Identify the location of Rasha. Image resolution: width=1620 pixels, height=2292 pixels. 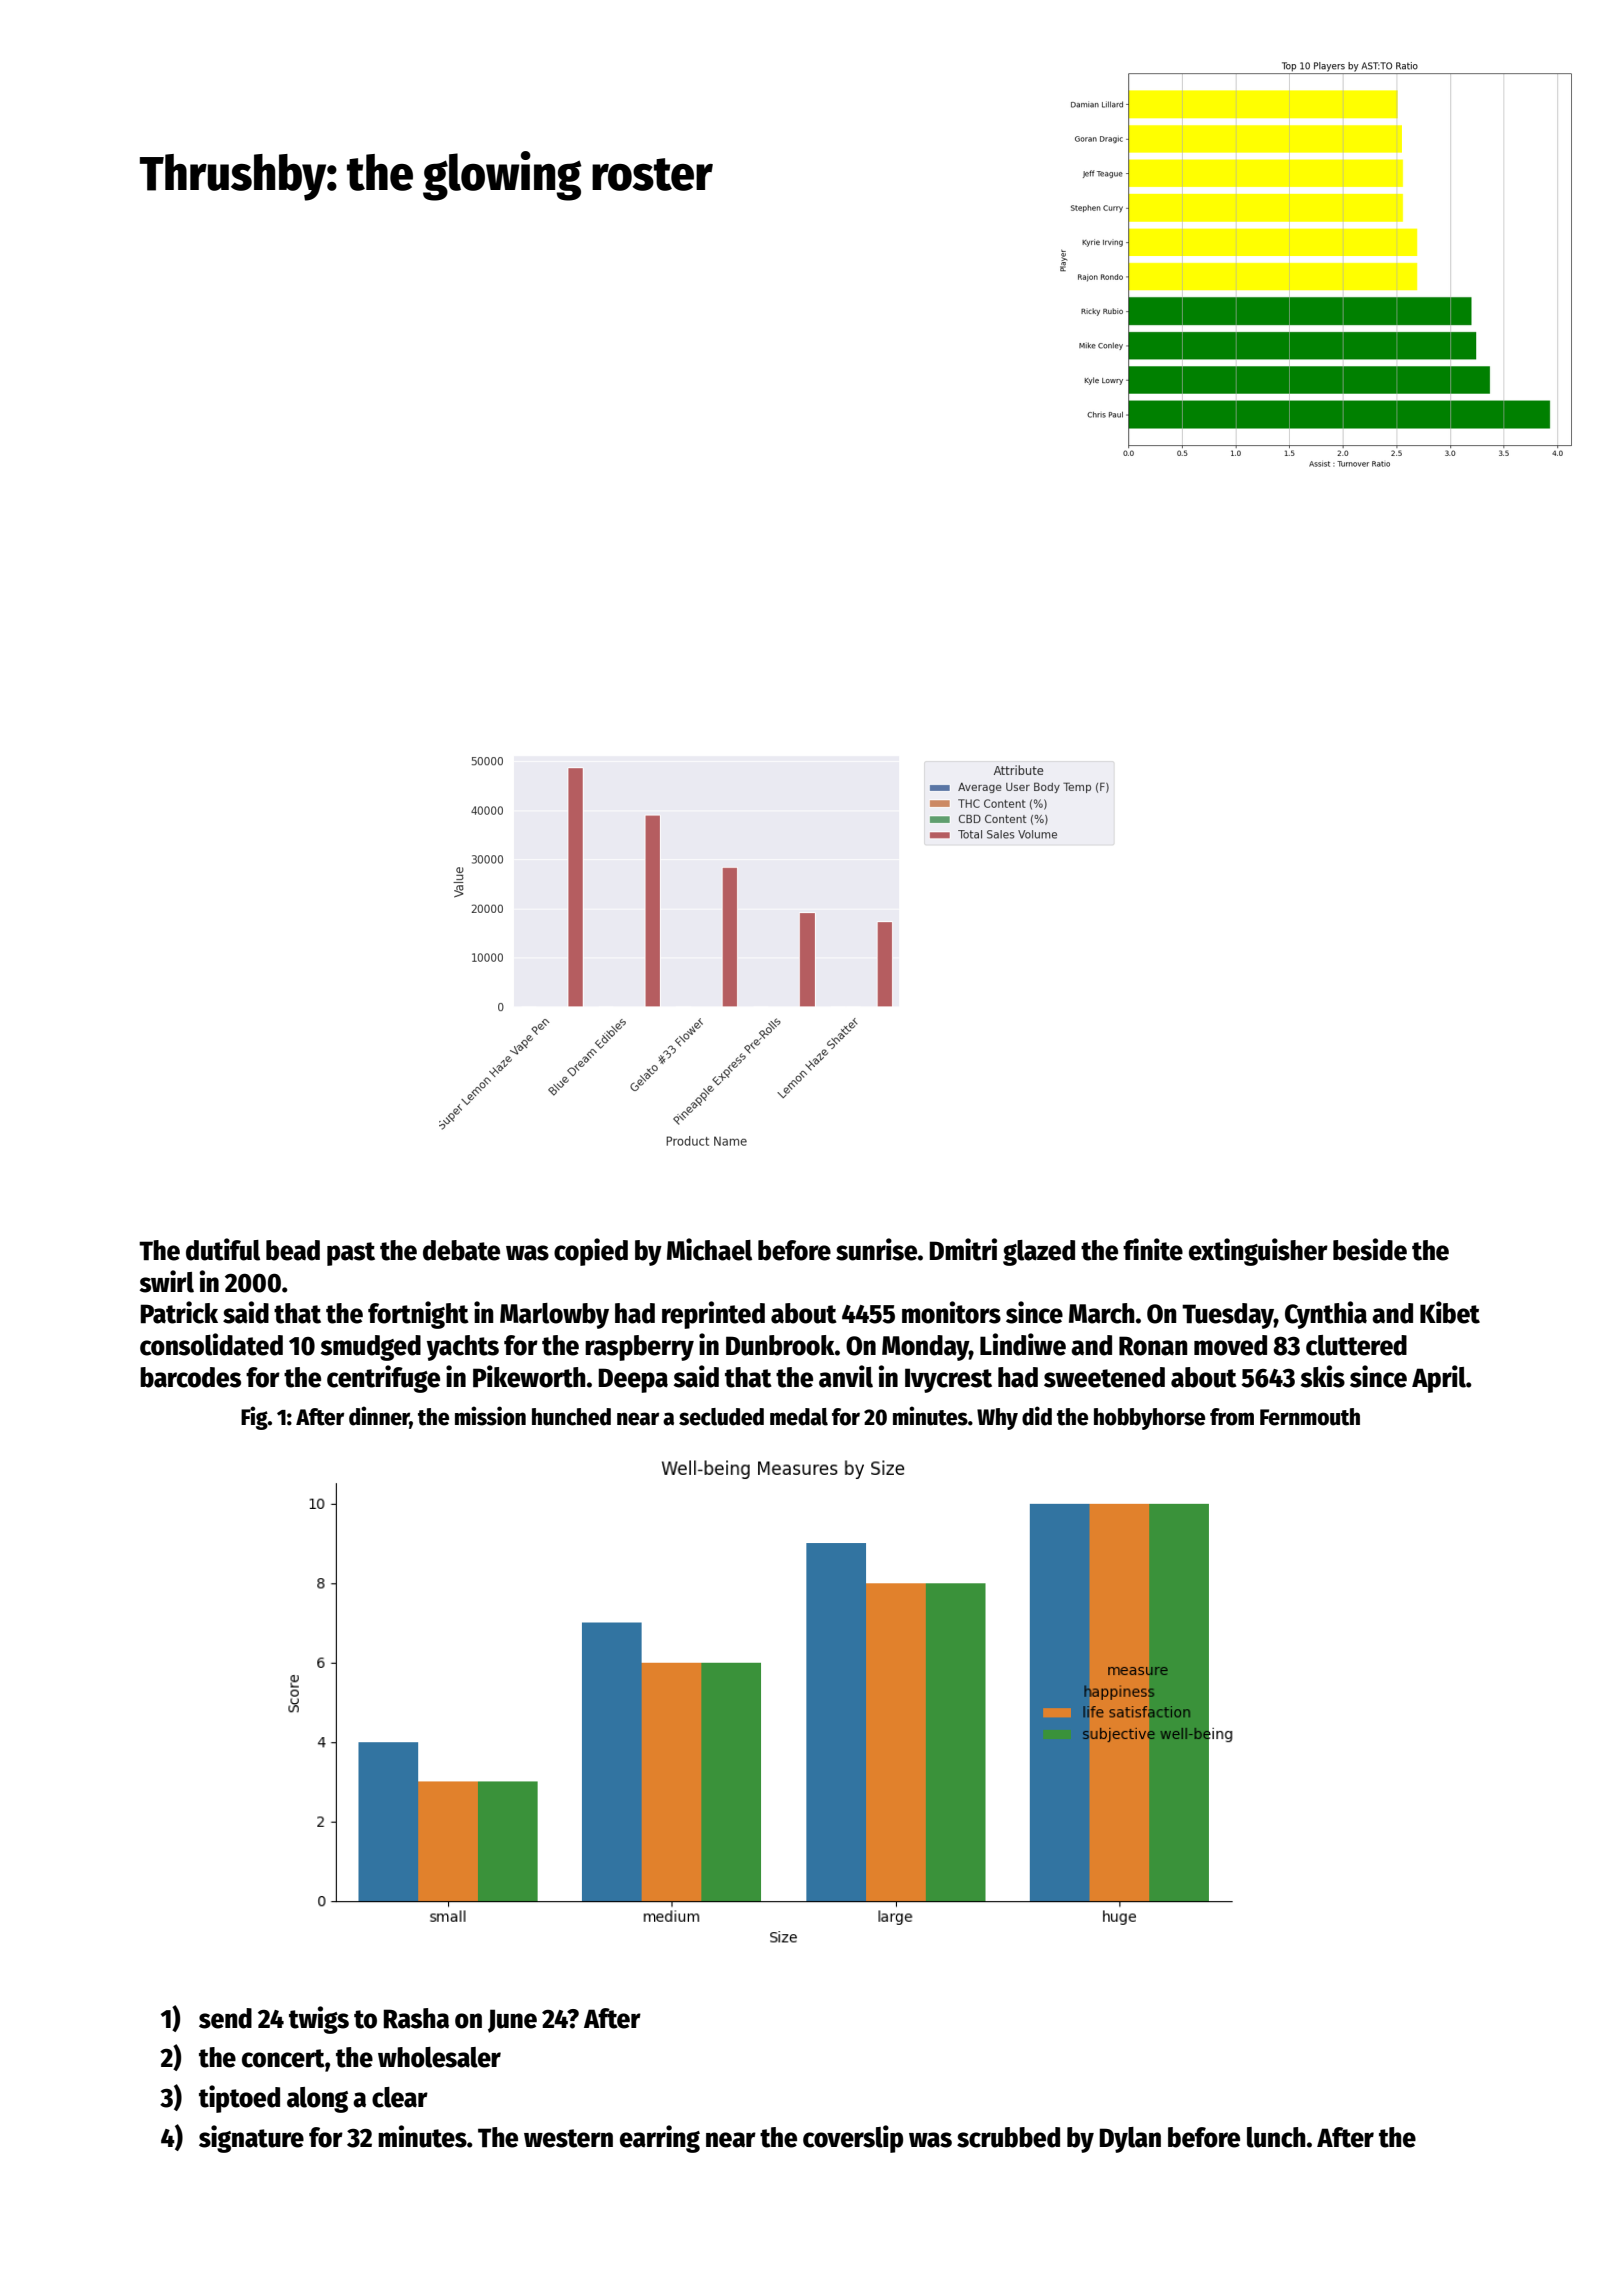
(416, 2018).
